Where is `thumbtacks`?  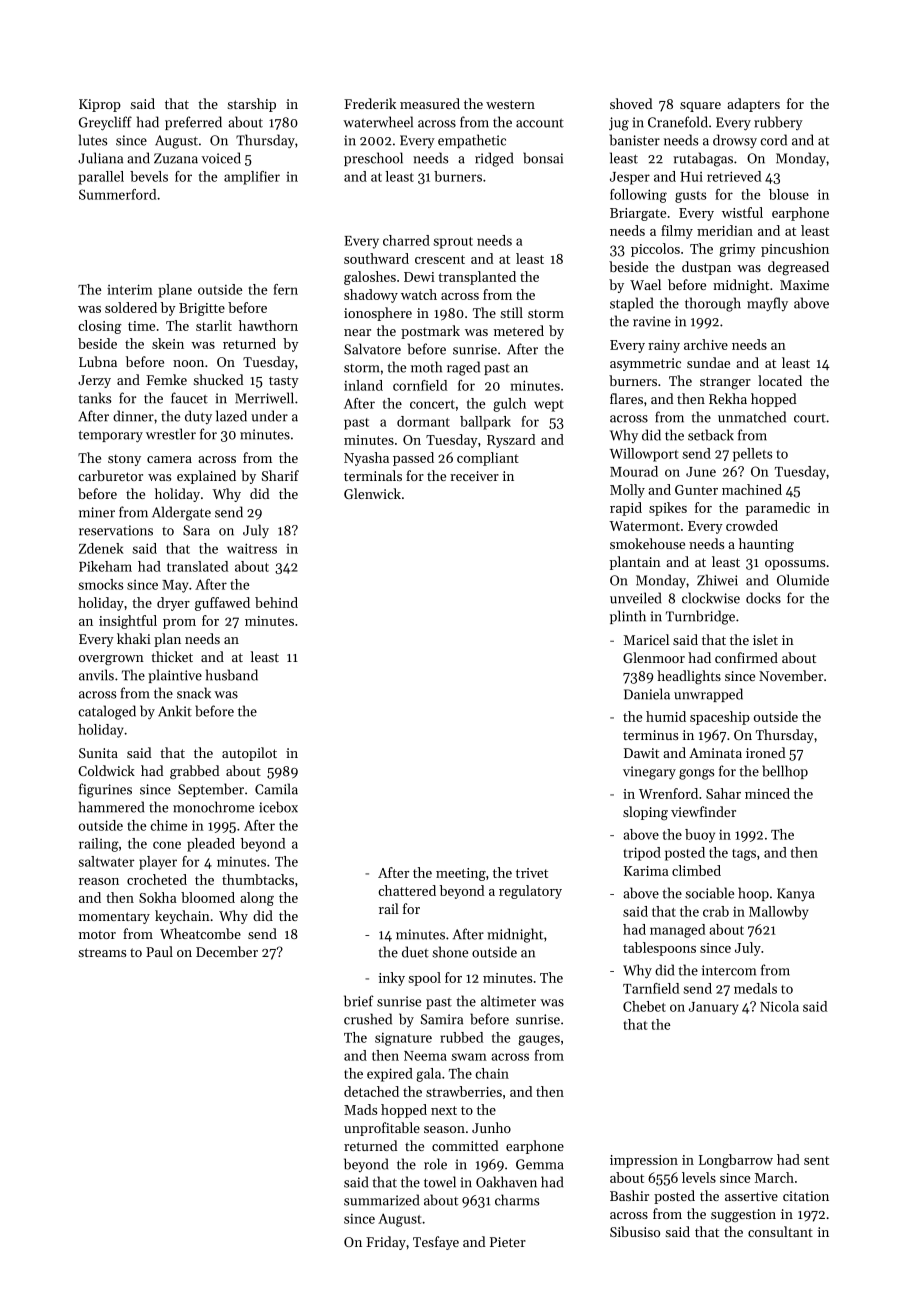
thumbtacks is located at coordinates (258, 879).
